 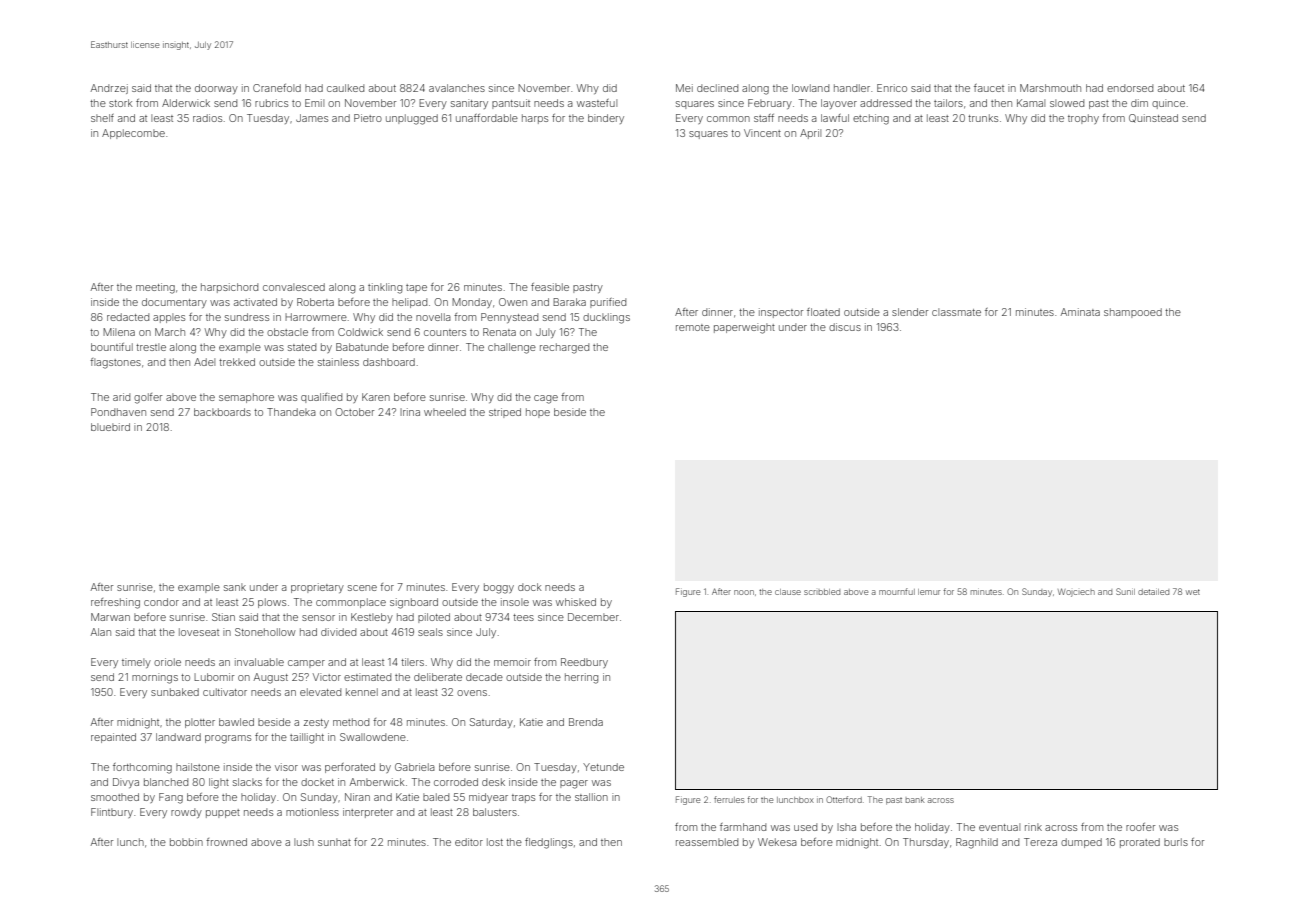 I want to click on faucet, so click(x=989, y=88).
